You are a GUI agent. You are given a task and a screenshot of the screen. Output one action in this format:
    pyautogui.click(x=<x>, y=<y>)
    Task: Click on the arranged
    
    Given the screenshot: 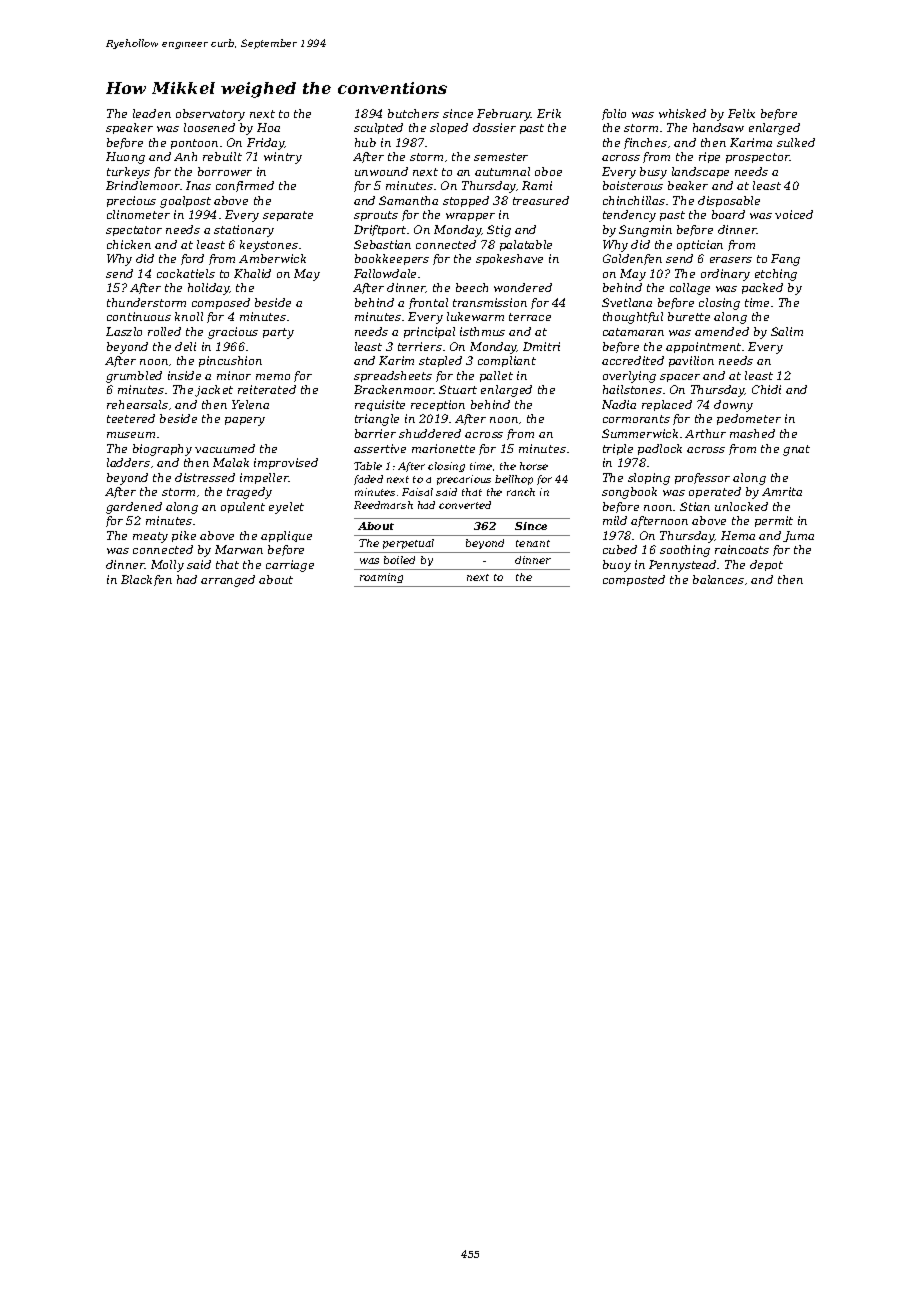 What is the action you would take?
    pyautogui.click(x=228, y=581)
